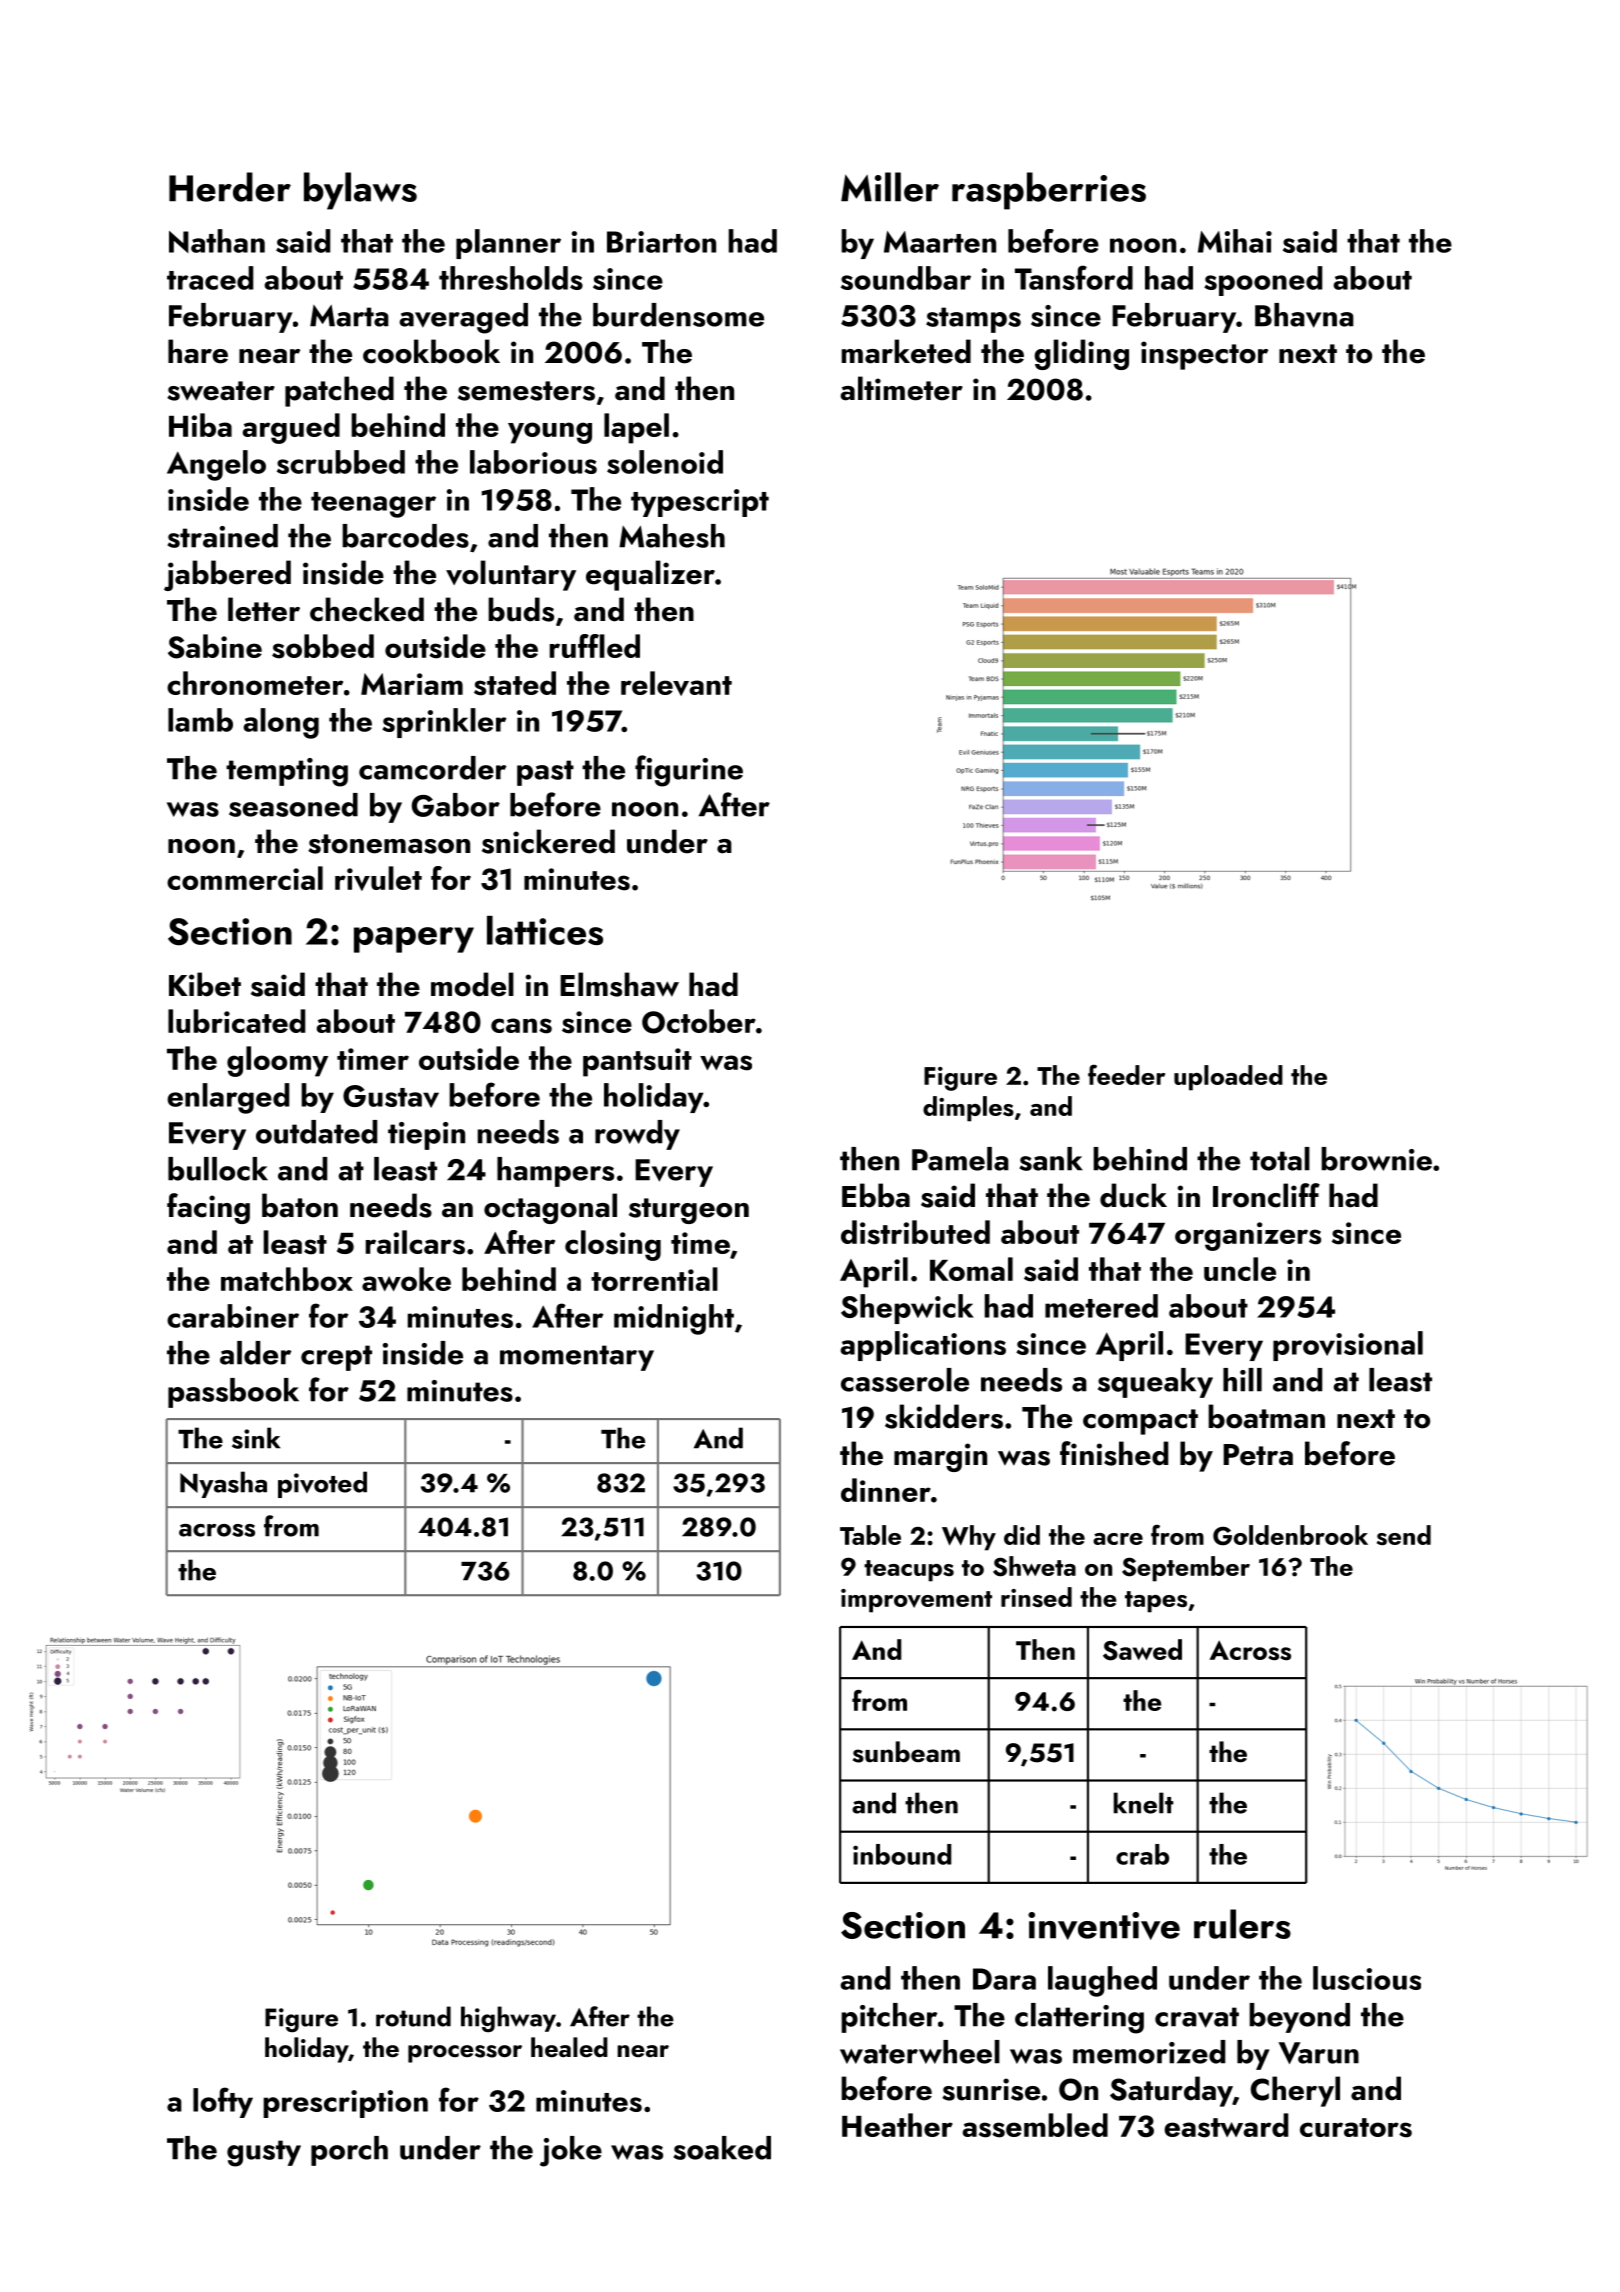 The height and width of the document is (2292, 1620). I want to click on Elmshaw, so click(619, 984).
